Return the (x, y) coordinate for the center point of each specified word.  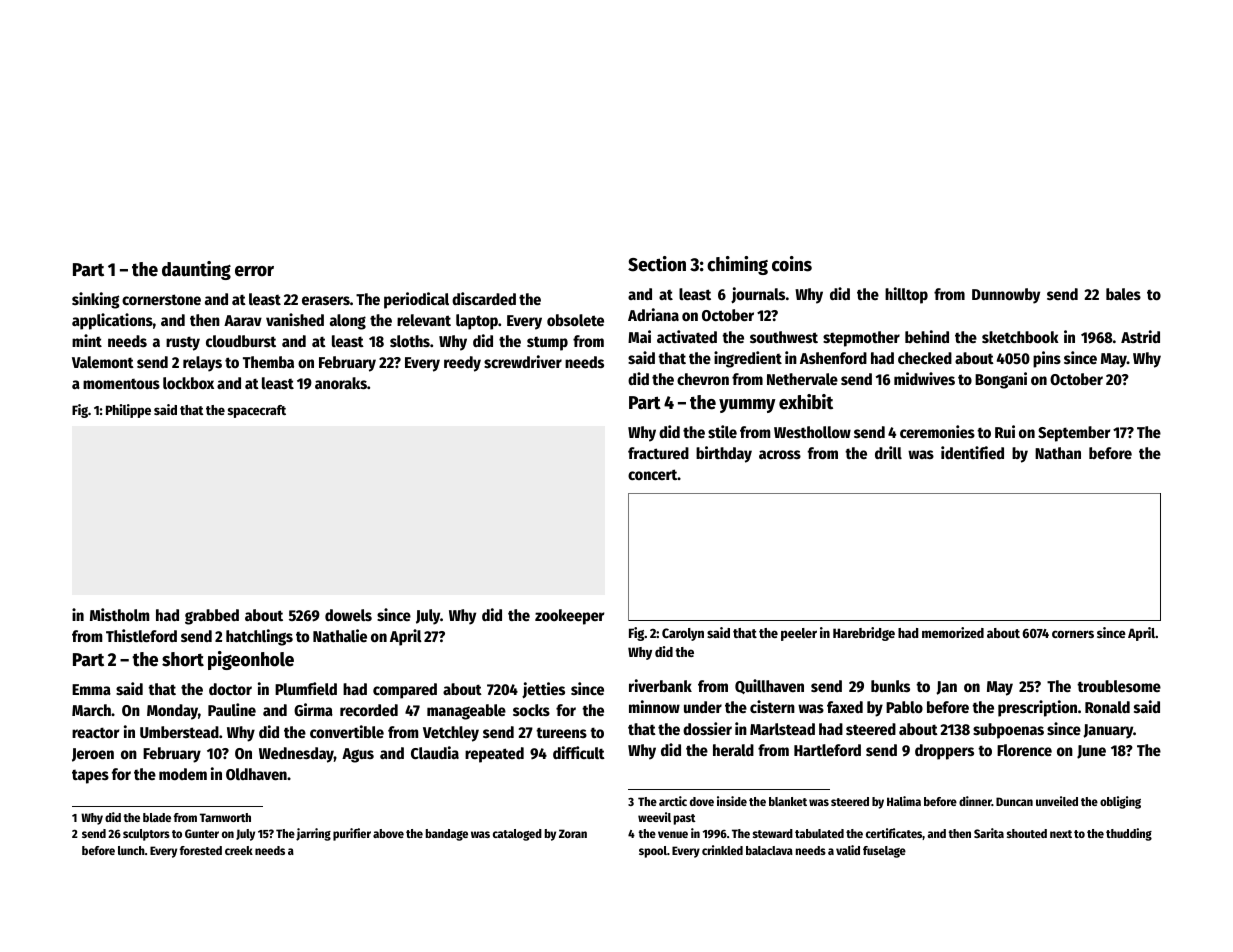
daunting (196, 270)
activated (687, 336)
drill (888, 452)
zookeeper (569, 617)
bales (1123, 294)
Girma (313, 709)
